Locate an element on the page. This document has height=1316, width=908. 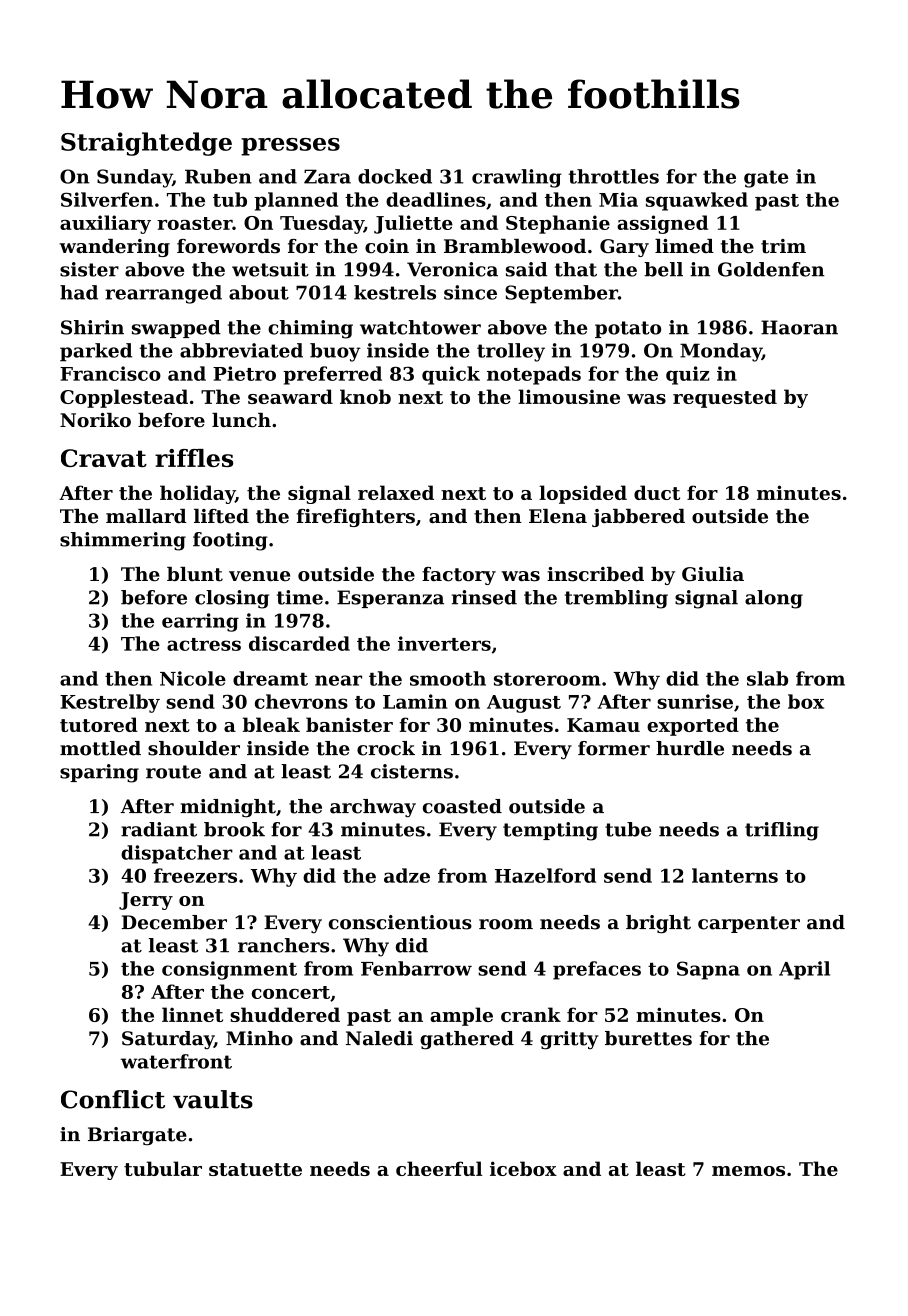
trim is located at coordinates (783, 246).
